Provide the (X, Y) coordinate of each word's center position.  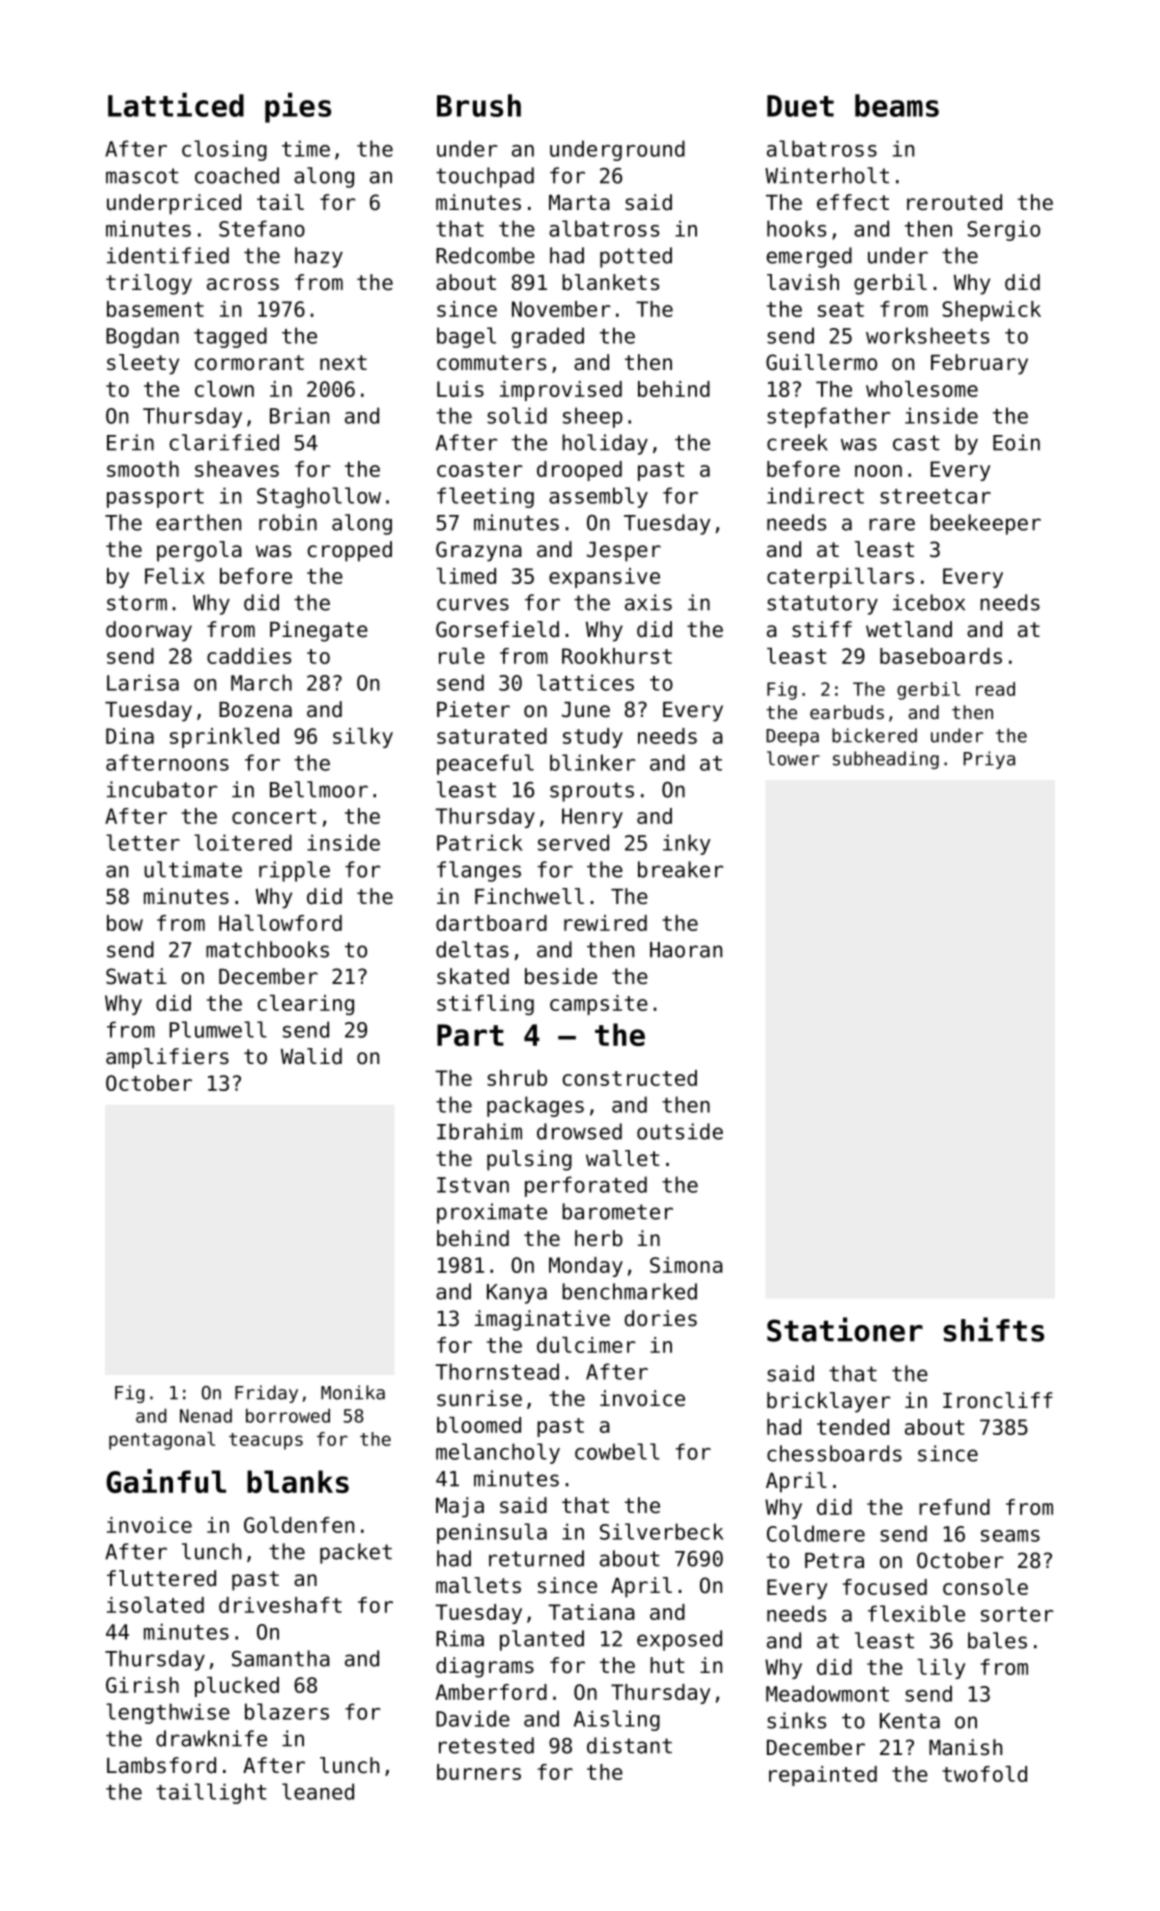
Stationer (845, 1329)
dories (661, 1318)
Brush (479, 105)
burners (479, 1772)
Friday (266, 1394)
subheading (886, 760)
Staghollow (319, 497)
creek (797, 442)
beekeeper (985, 524)
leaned (318, 1791)
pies (298, 108)
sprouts (592, 792)
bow (125, 923)
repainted (823, 1776)
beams (897, 105)
